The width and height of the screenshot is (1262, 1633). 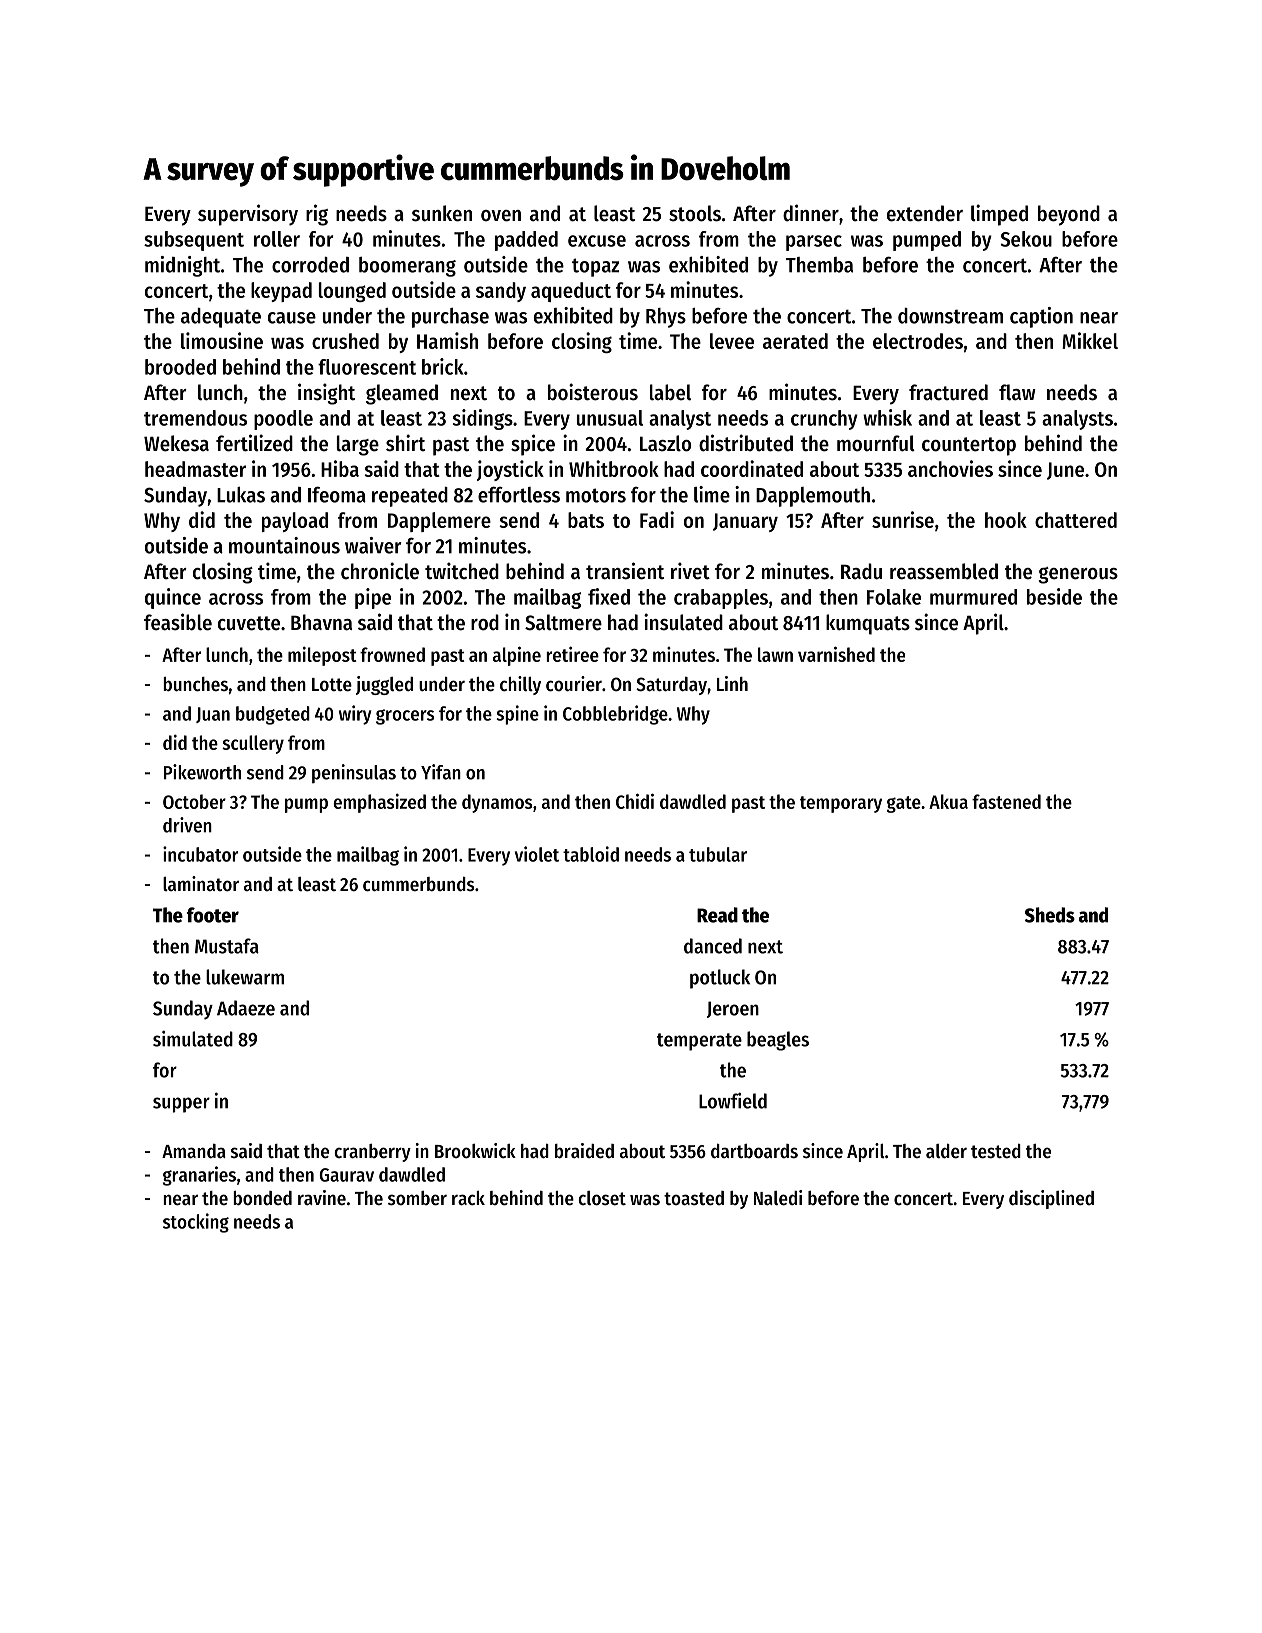 I want to click on Akua, so click(x=948, y=801).
